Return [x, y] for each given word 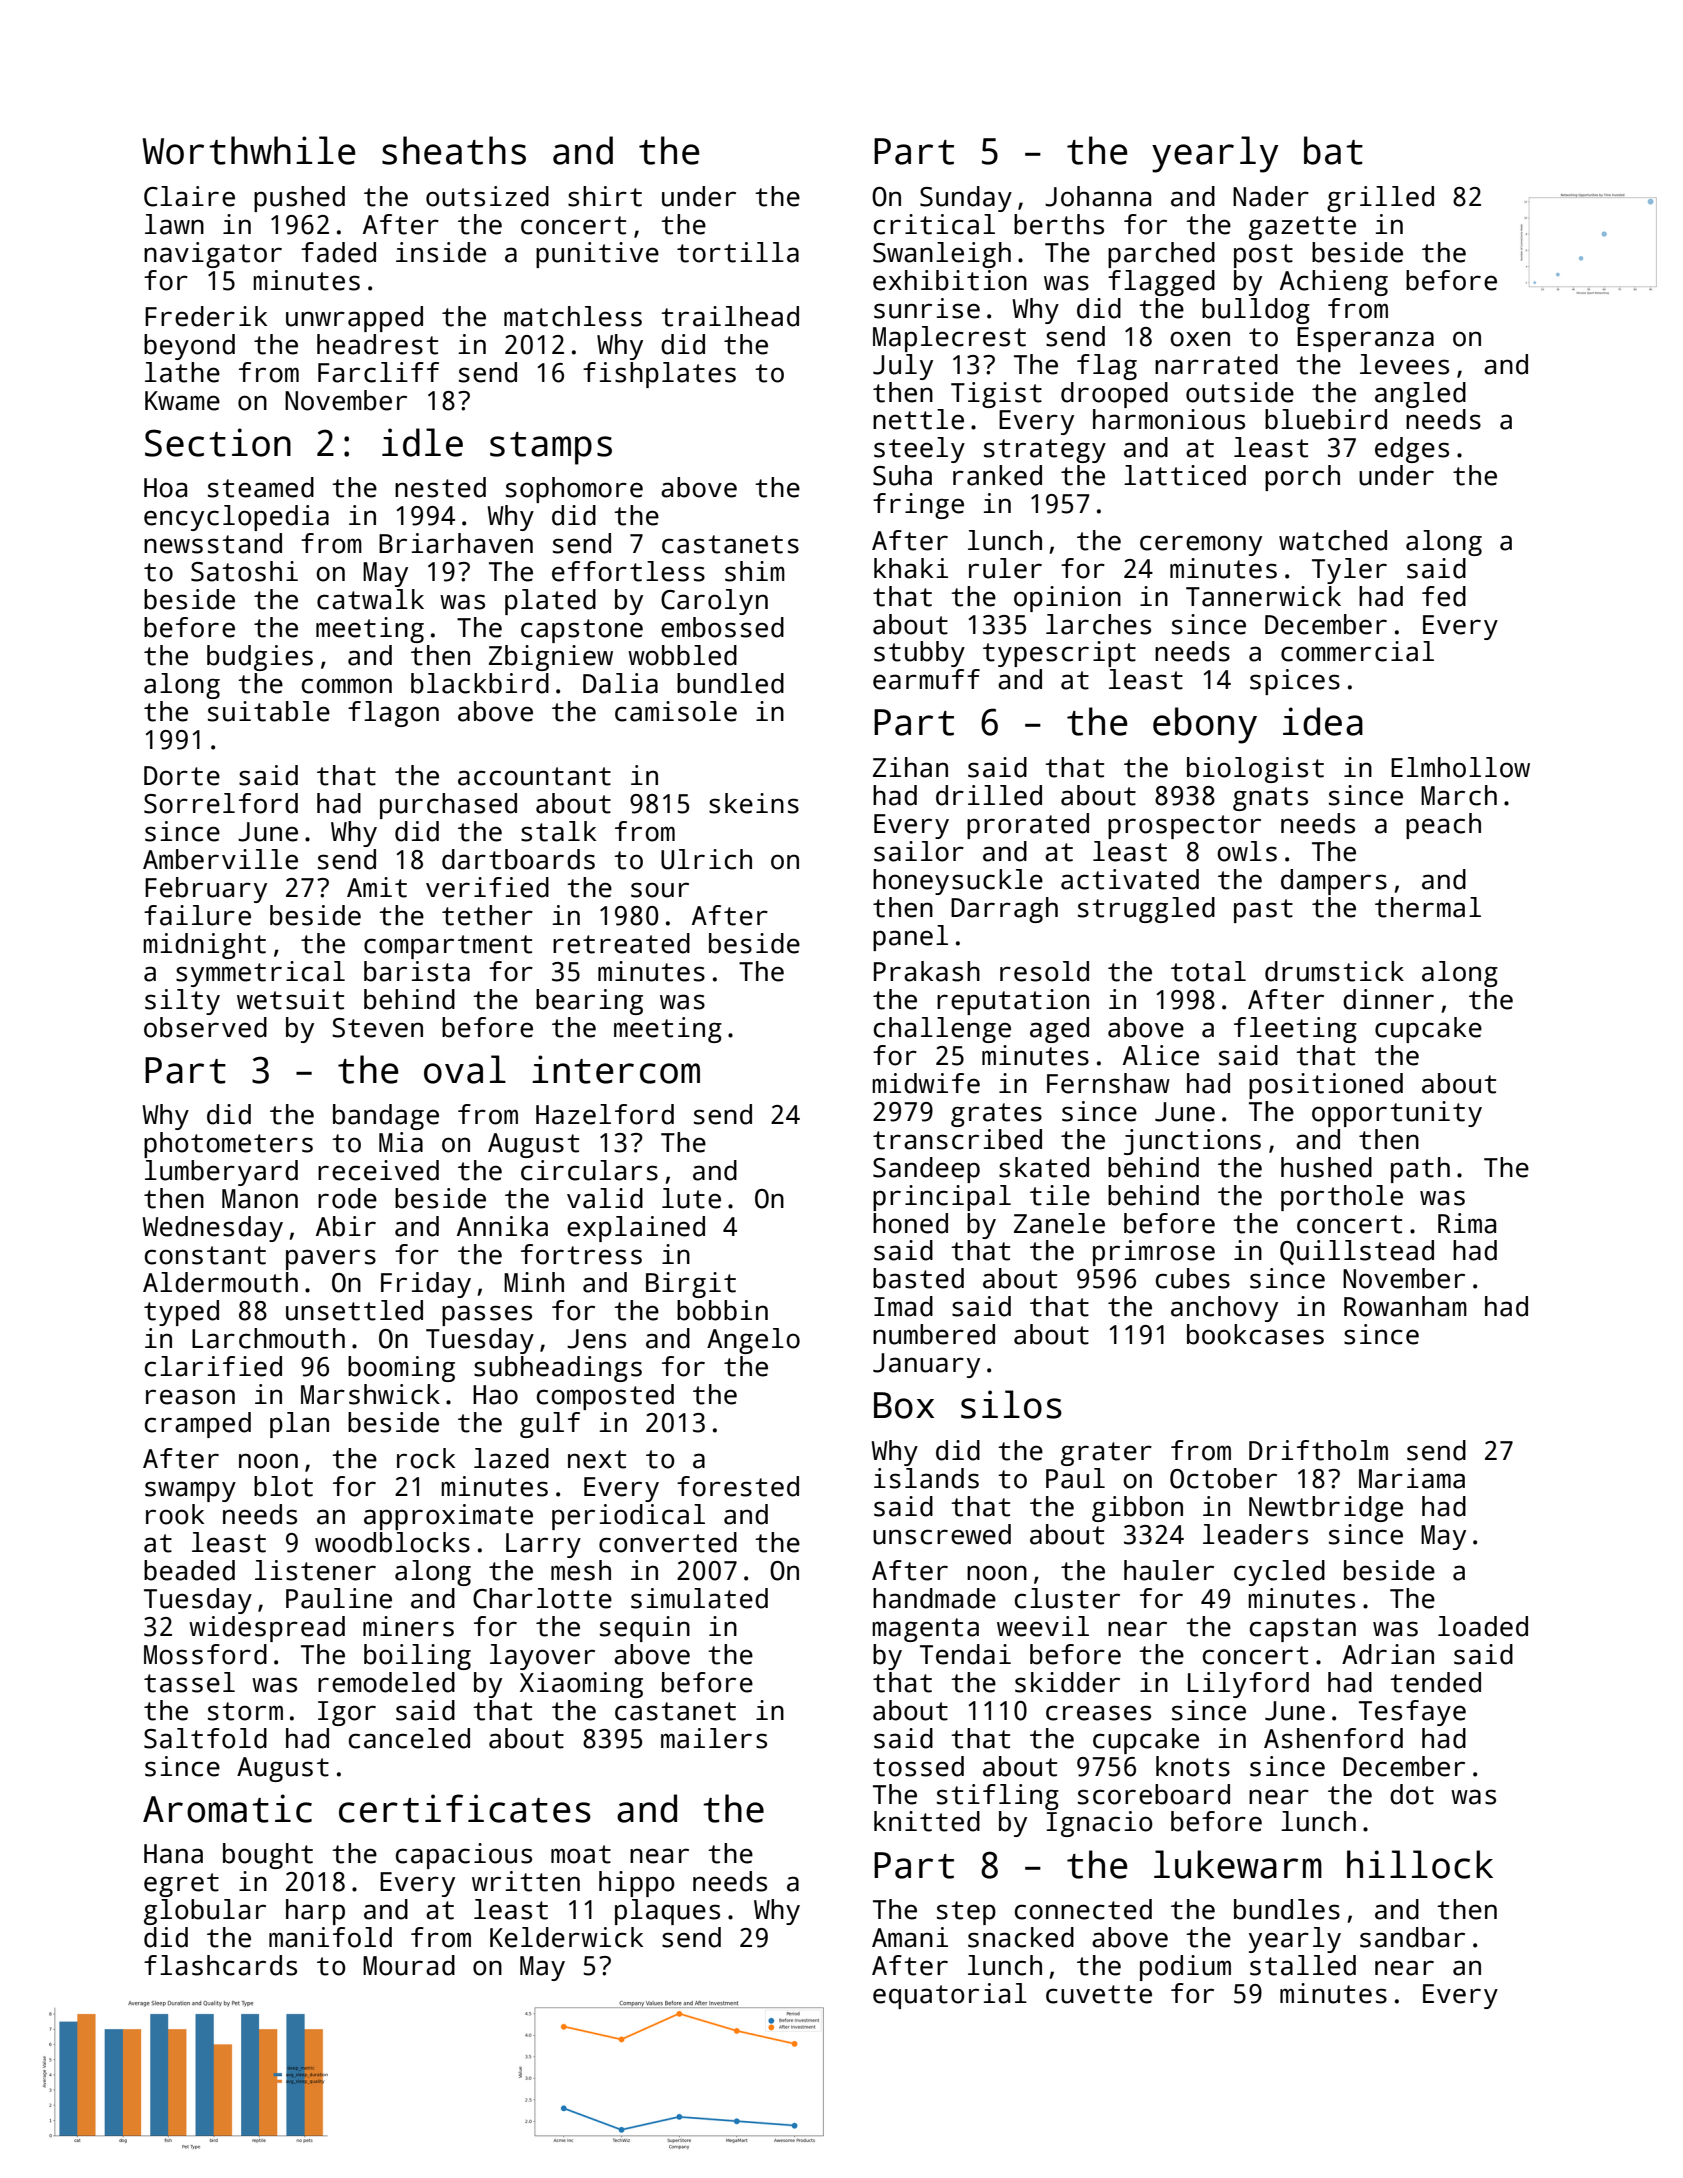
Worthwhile [249, 150]
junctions [1192, 1142]
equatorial [950, 1996]
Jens [596, 1339]
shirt [605, 196]
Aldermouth [220, 1282]
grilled [1380, 199]
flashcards [220, 1965]
